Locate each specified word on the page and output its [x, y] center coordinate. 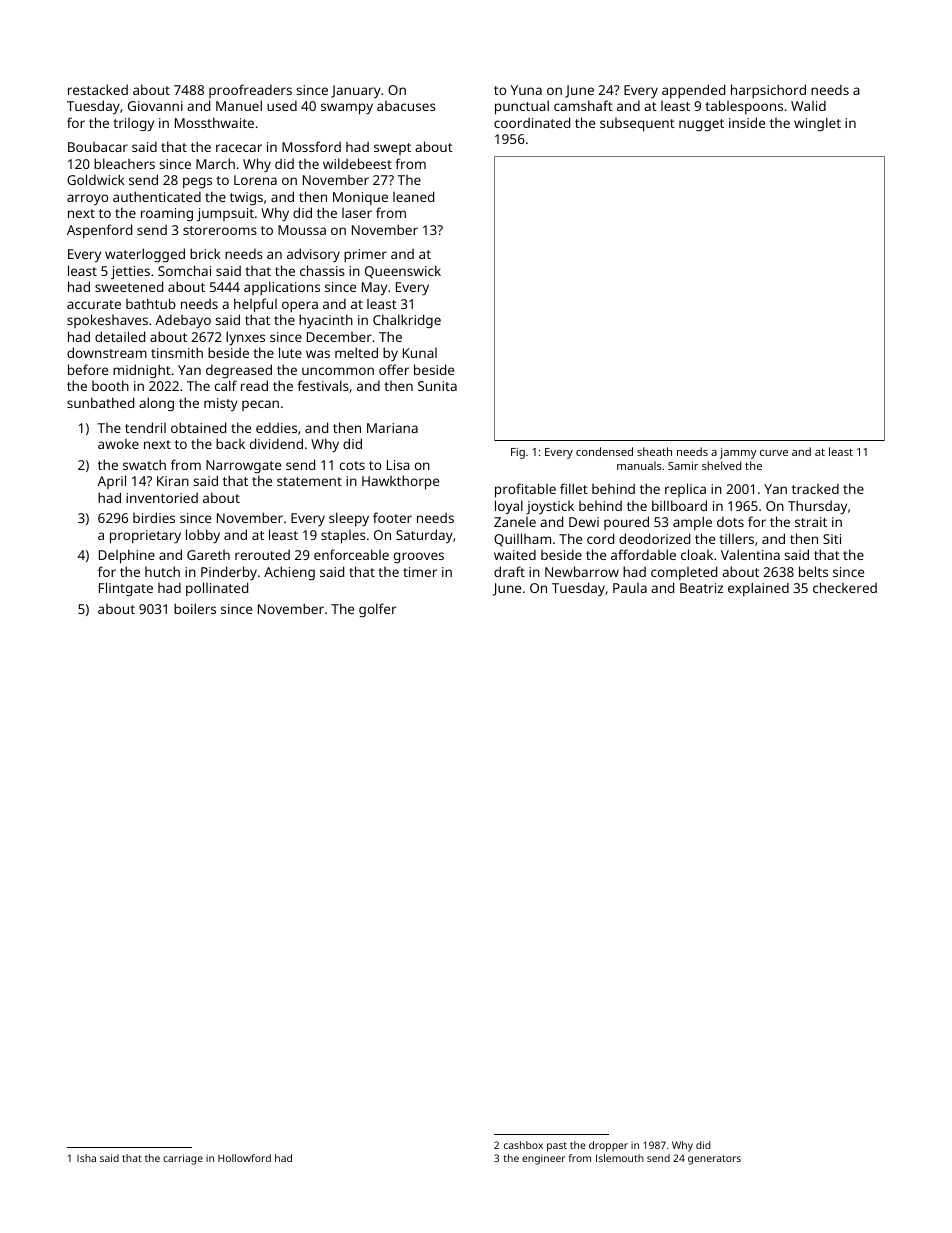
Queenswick [403, 272]
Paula [630, 588]
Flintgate [126, 589]
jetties [130, 272]
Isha [86, 1158]
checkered [845, 587]
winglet [817, 124]
